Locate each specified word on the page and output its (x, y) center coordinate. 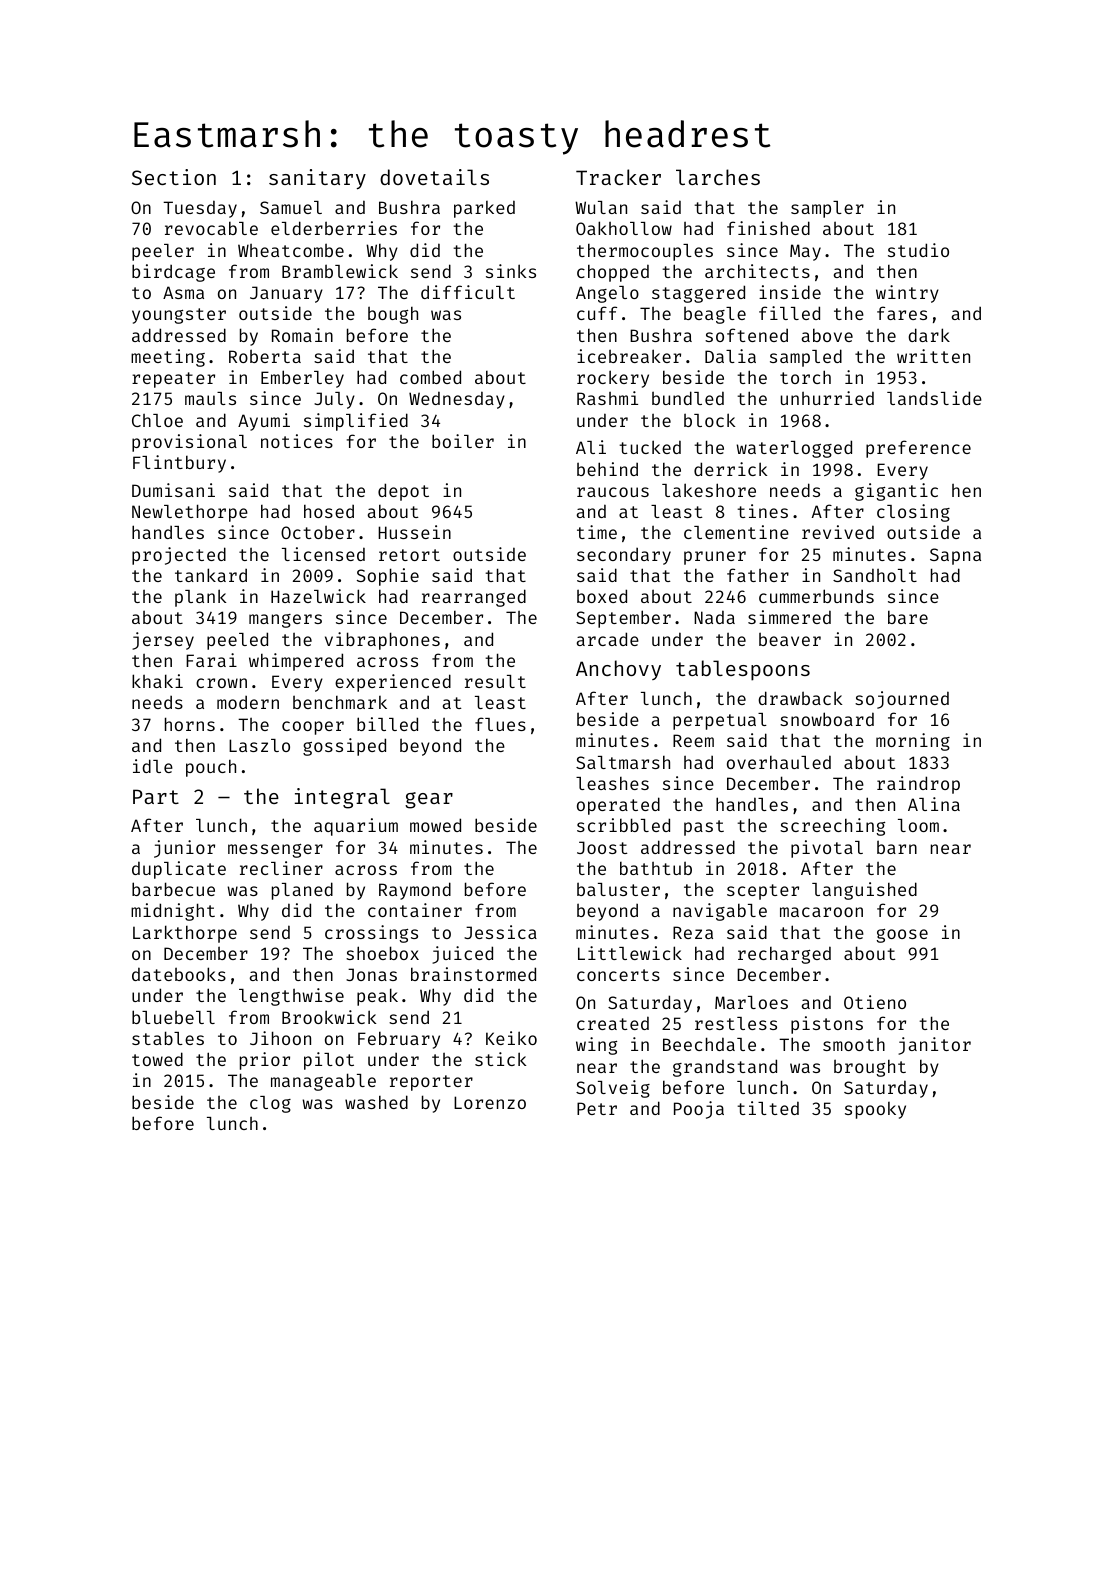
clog (270, 1104)
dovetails (434, 177)
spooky (875, 1110)
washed (376, 1102)
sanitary (317, 179)
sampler (827, 209)
